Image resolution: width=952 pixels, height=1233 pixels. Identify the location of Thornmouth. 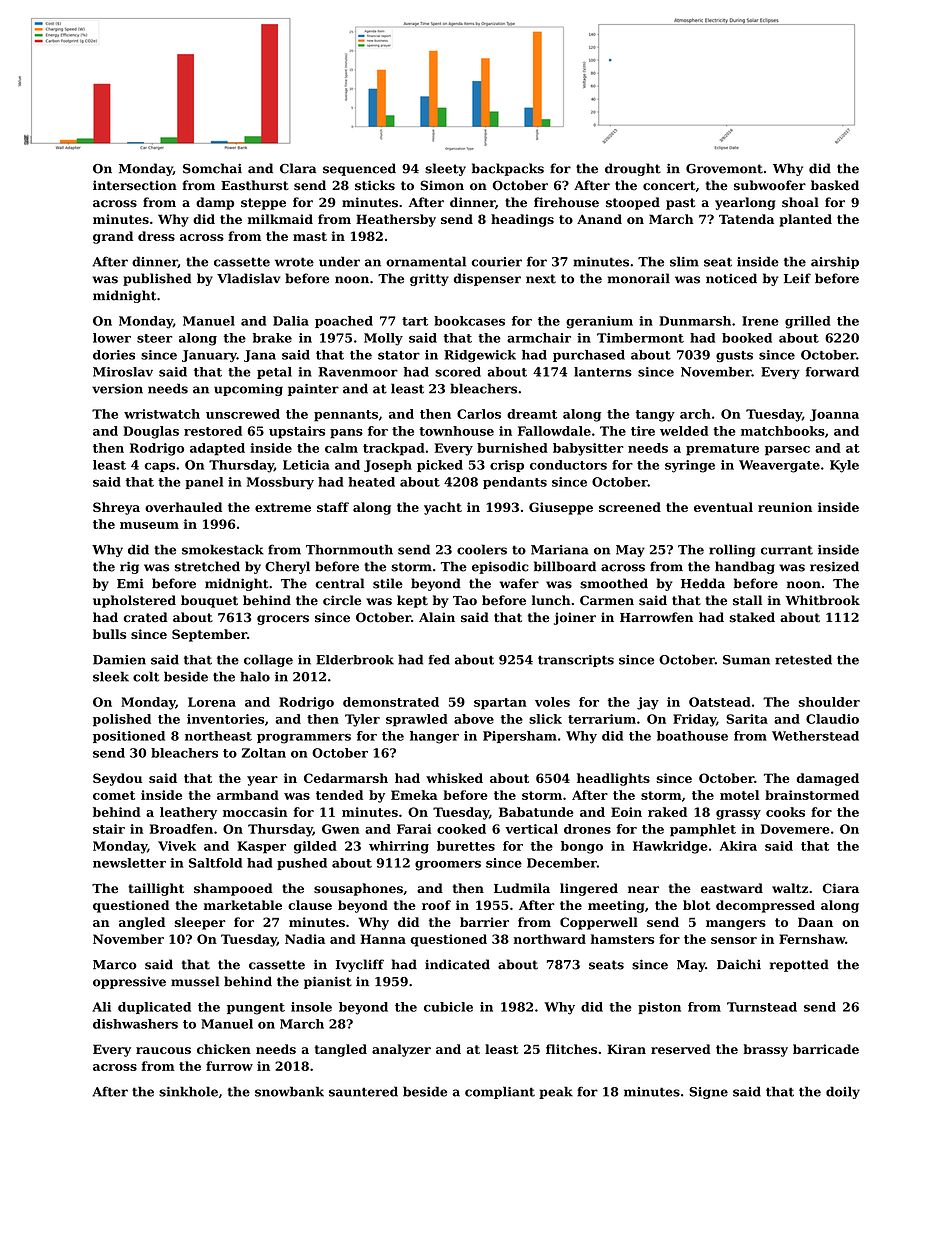
(349, 549).
